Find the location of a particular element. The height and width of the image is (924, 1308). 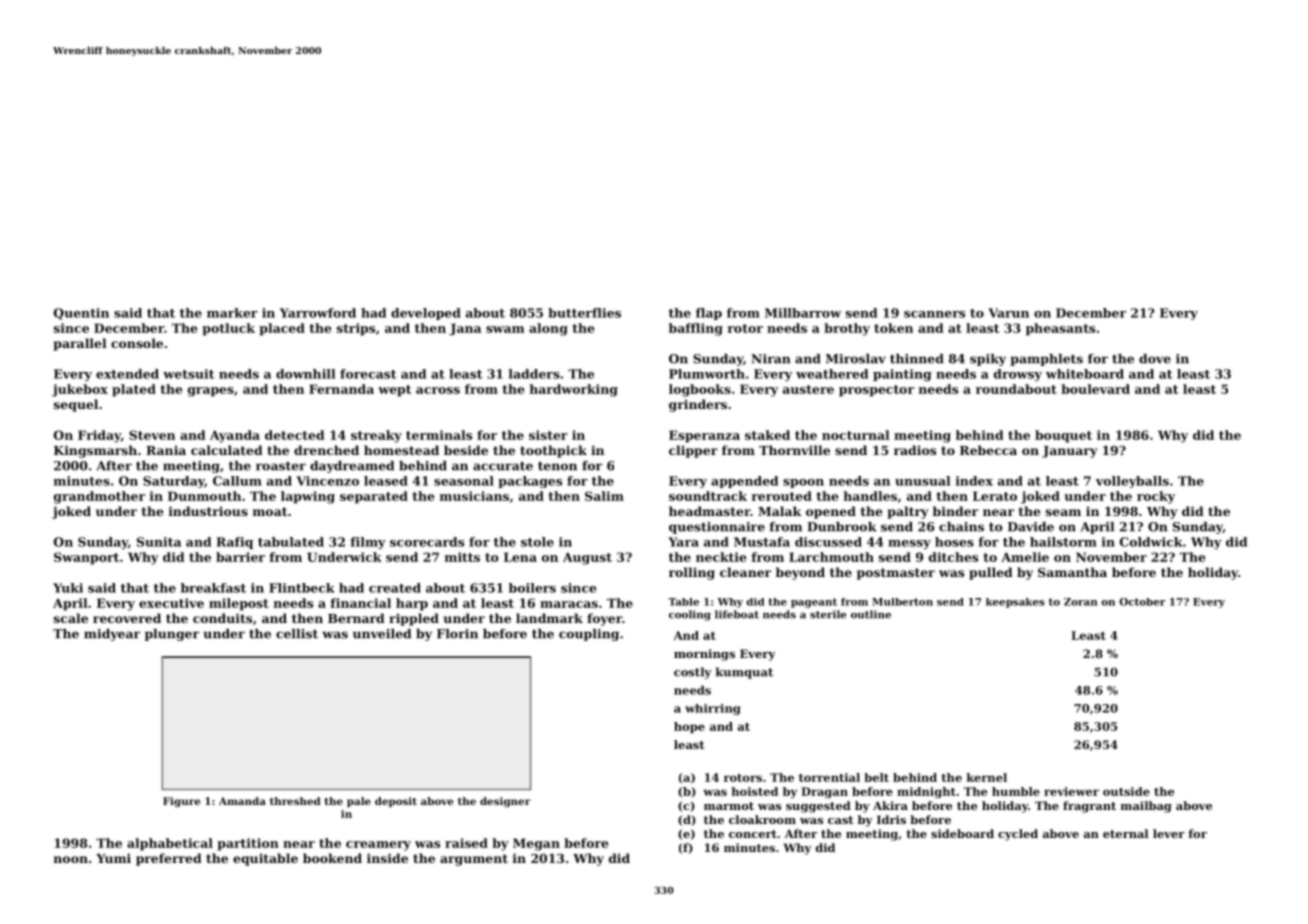

Quentin is located at coordinates (81, 314).
